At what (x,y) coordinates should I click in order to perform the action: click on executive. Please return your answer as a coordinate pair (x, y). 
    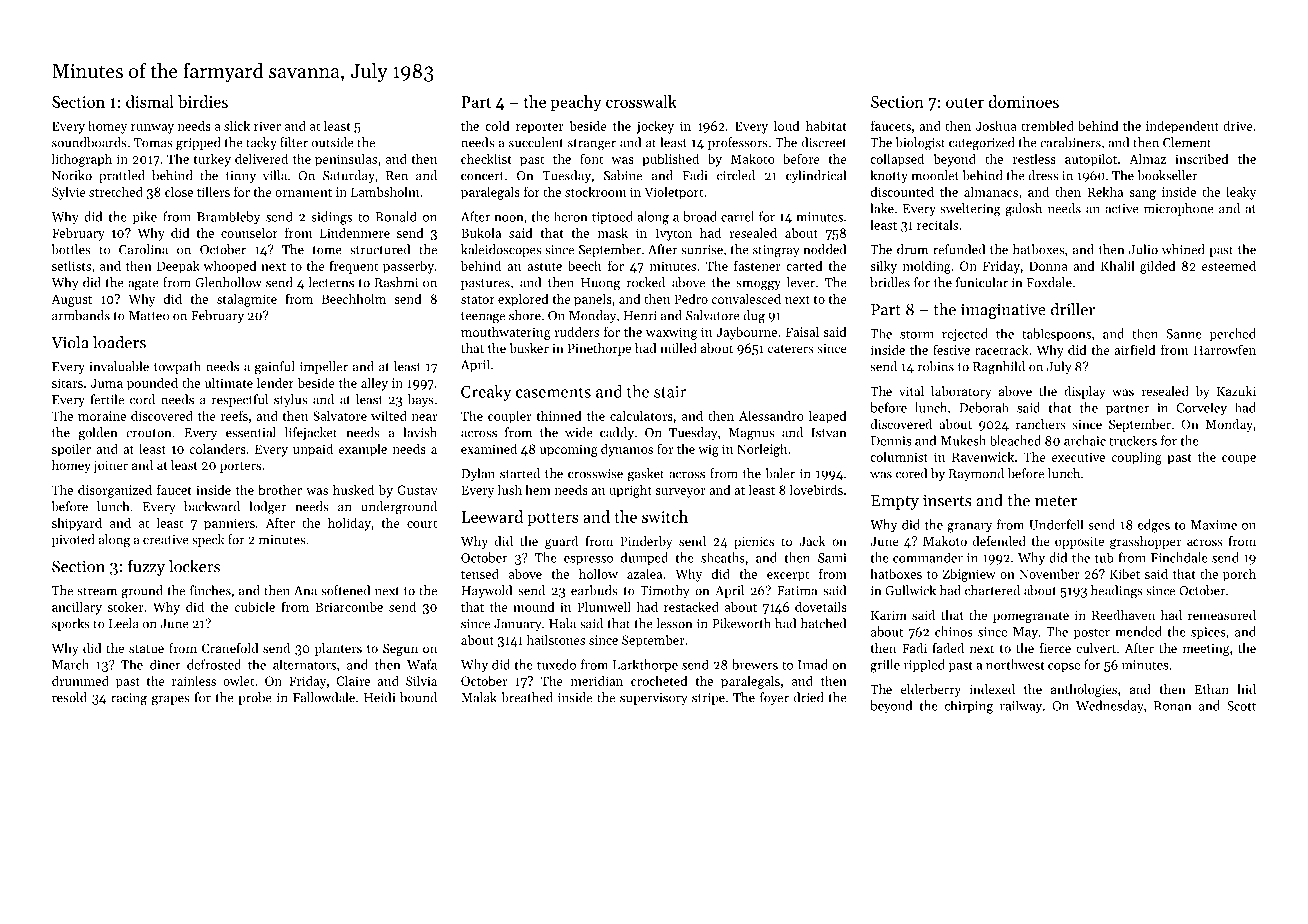
    Looking at the image, I should click on (1078, 457).
